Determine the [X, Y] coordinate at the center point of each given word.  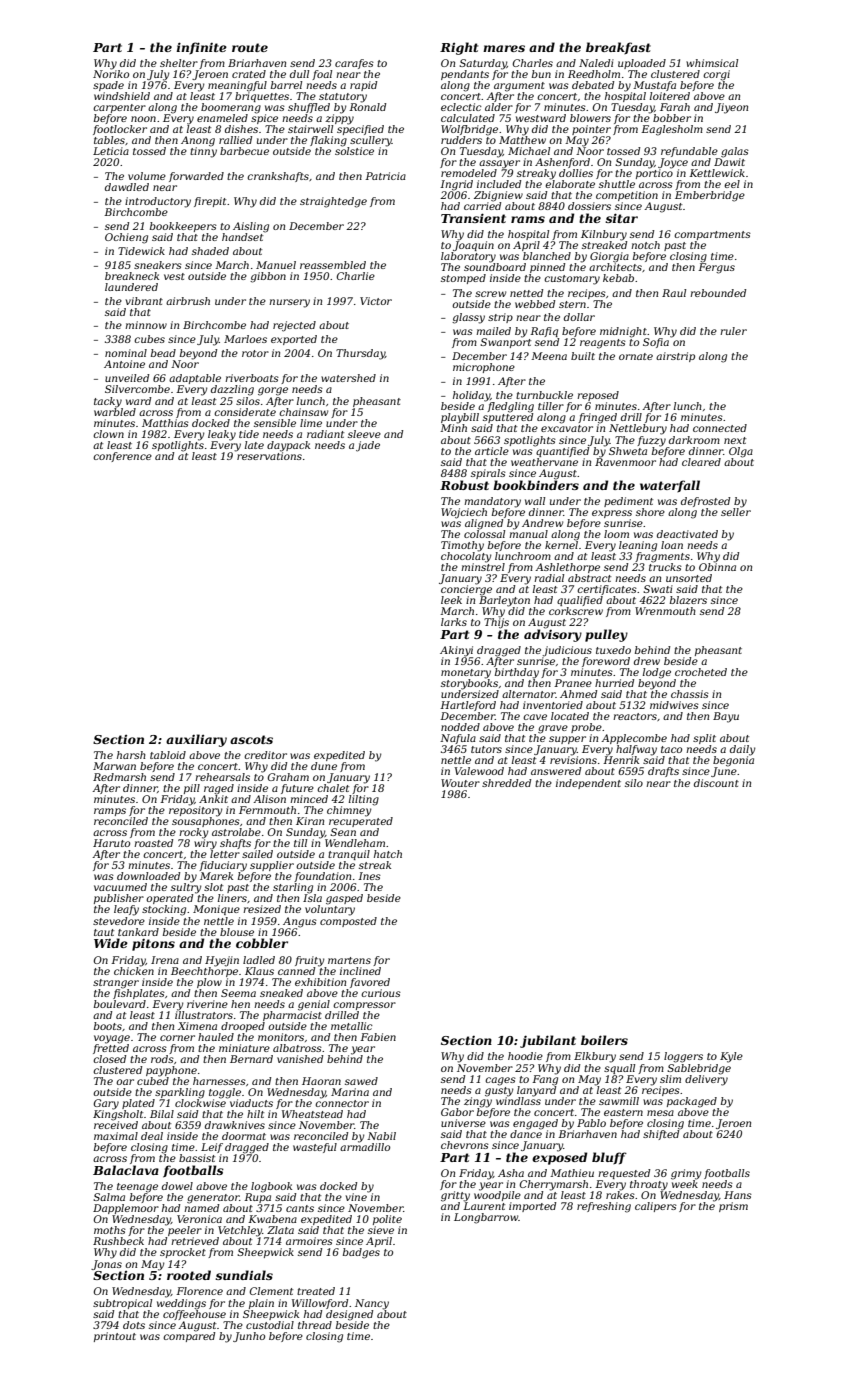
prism [733, 1207]
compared [189, 1336]
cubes [149, 339]
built [583, 356]
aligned [484, 524]
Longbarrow [486, 1218]
